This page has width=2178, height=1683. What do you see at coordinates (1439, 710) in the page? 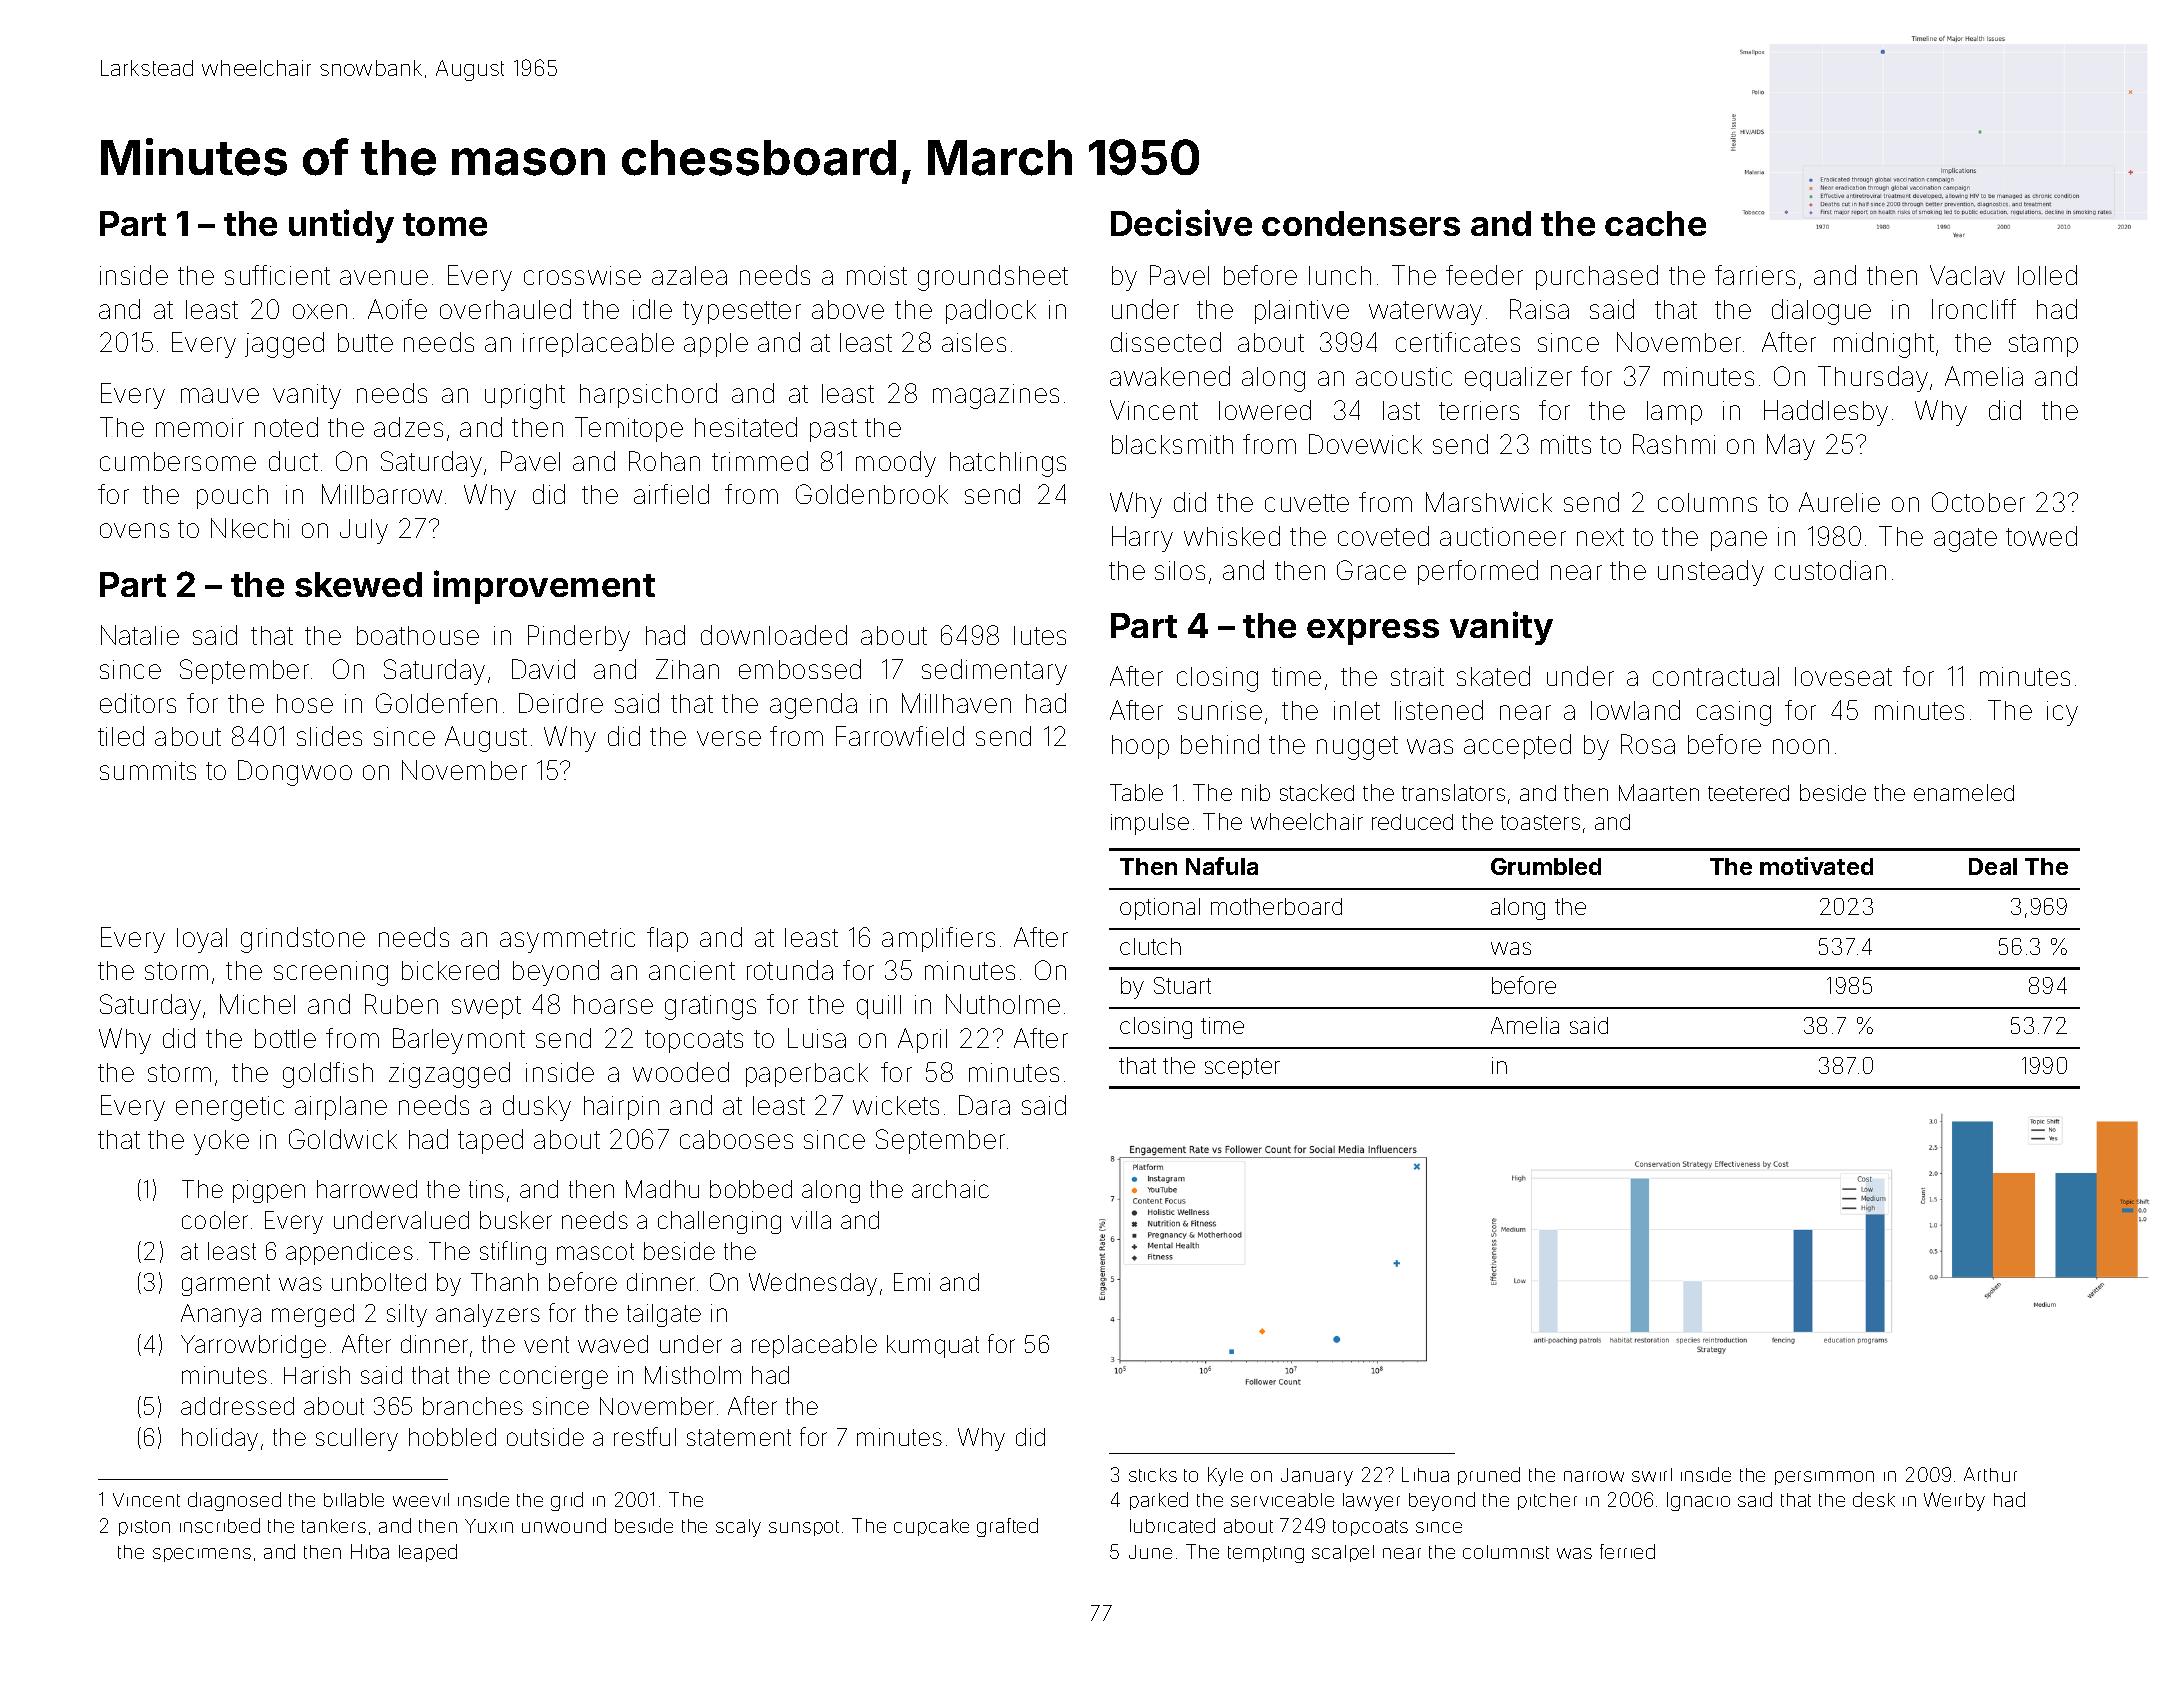
I see `listened` at bounding box center [1439, 710].
